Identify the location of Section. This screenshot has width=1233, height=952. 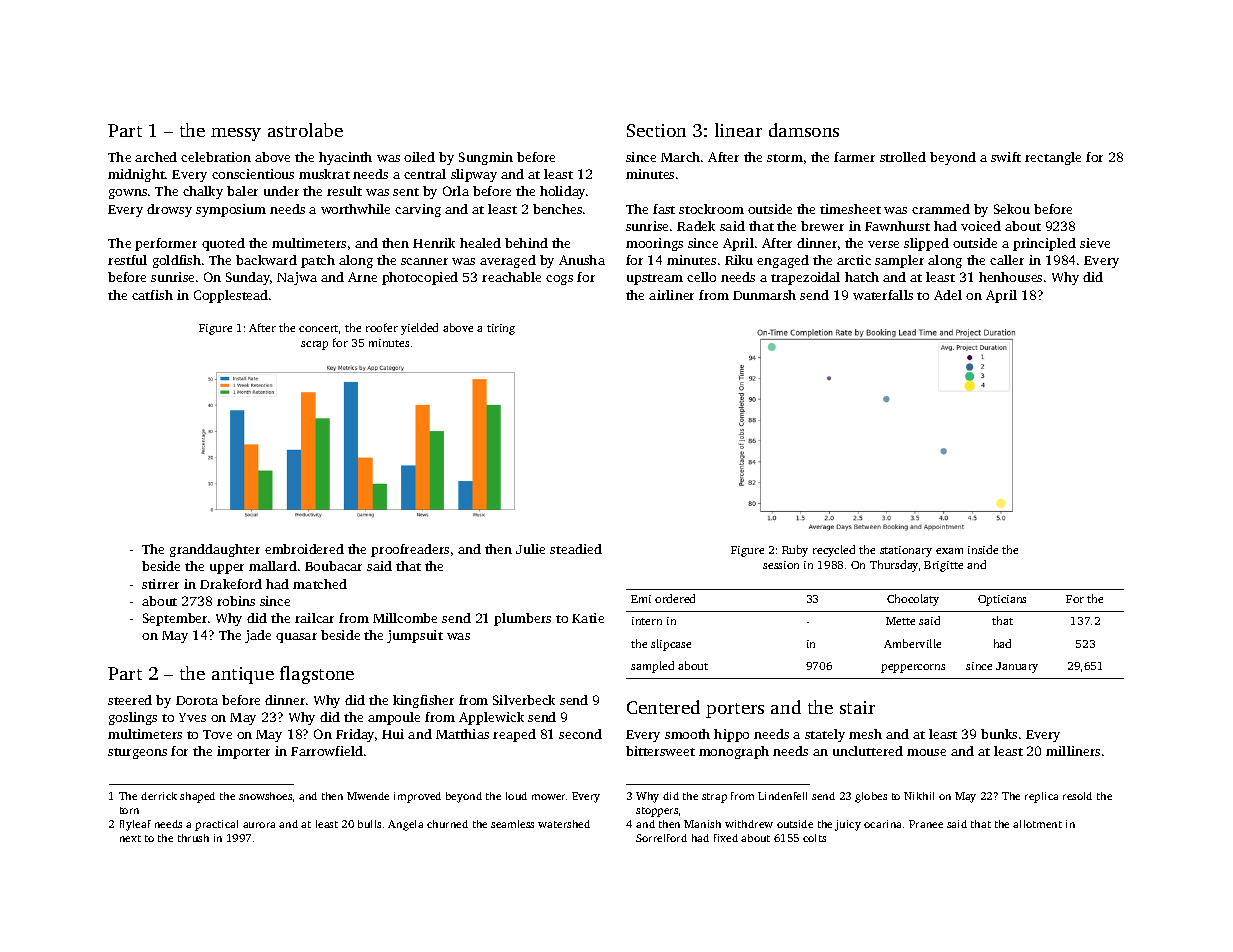
(656, 130).
